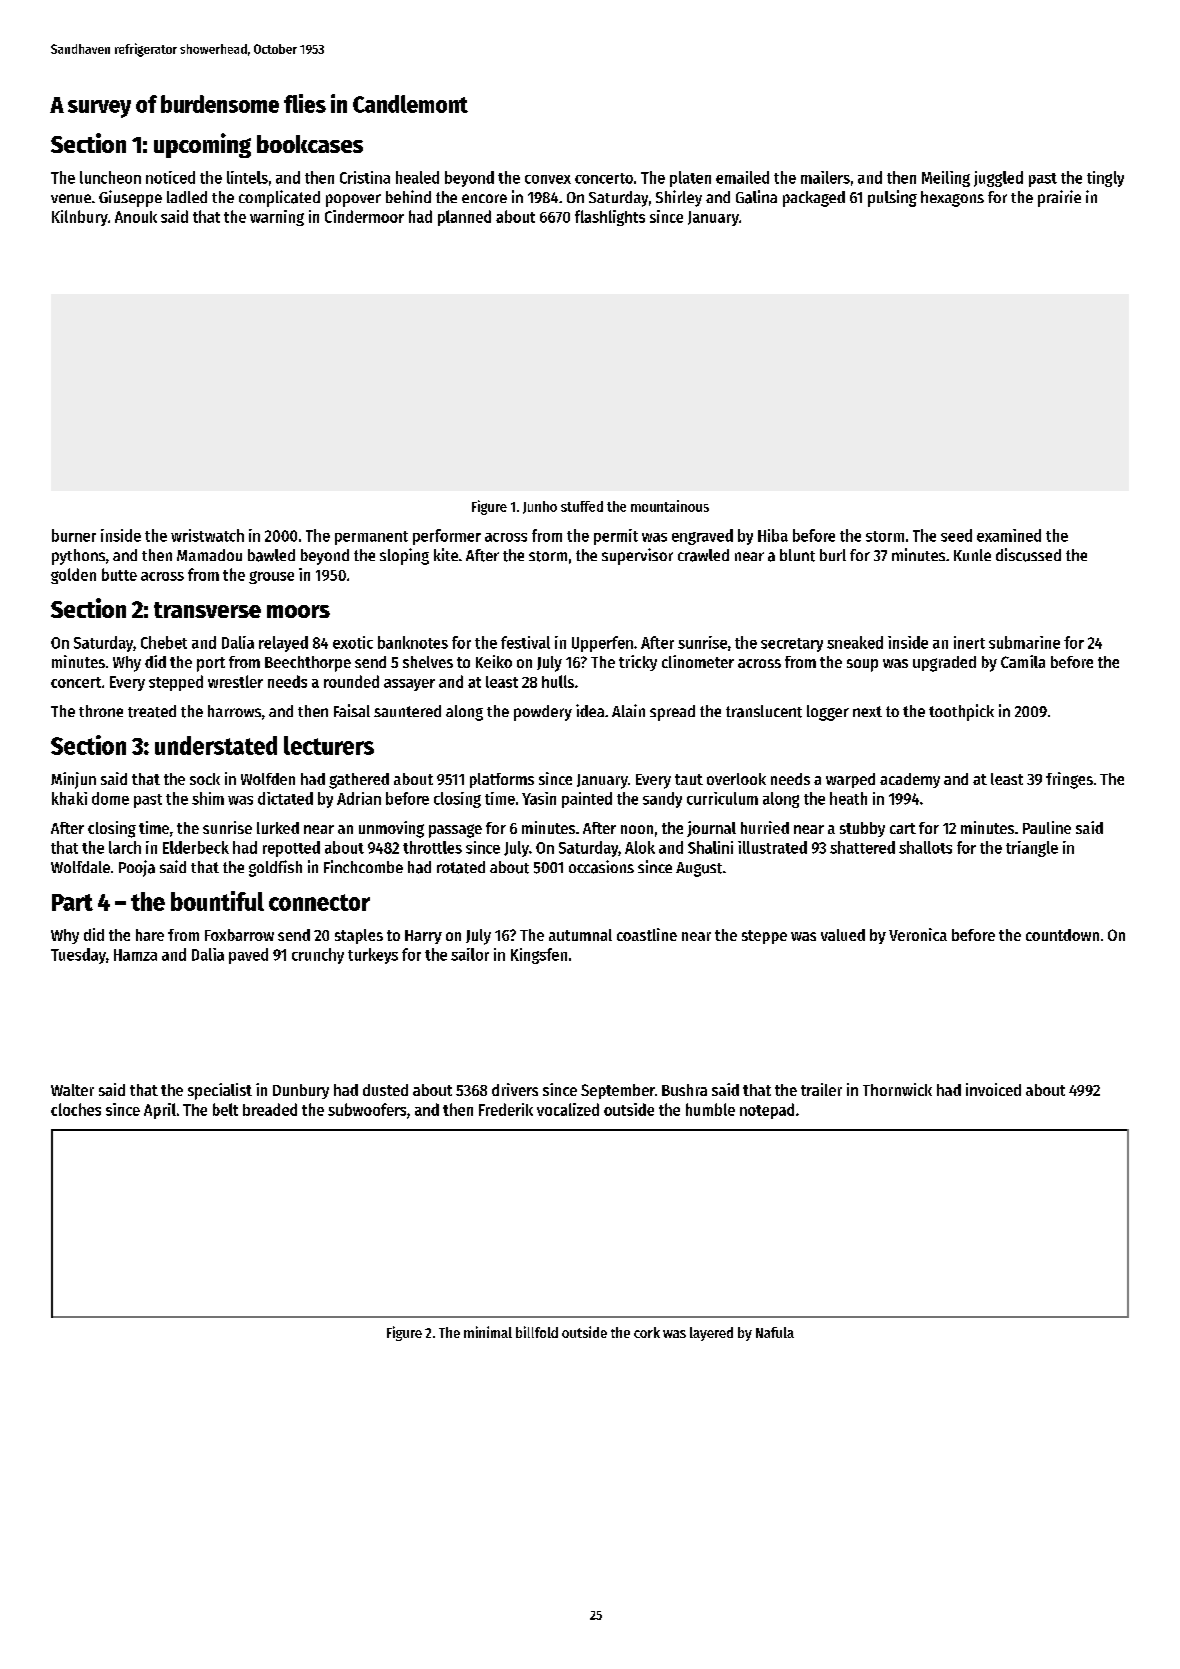 The height and width of the image is (1669, 1180). I want to click on platen, so click(690, 179).
